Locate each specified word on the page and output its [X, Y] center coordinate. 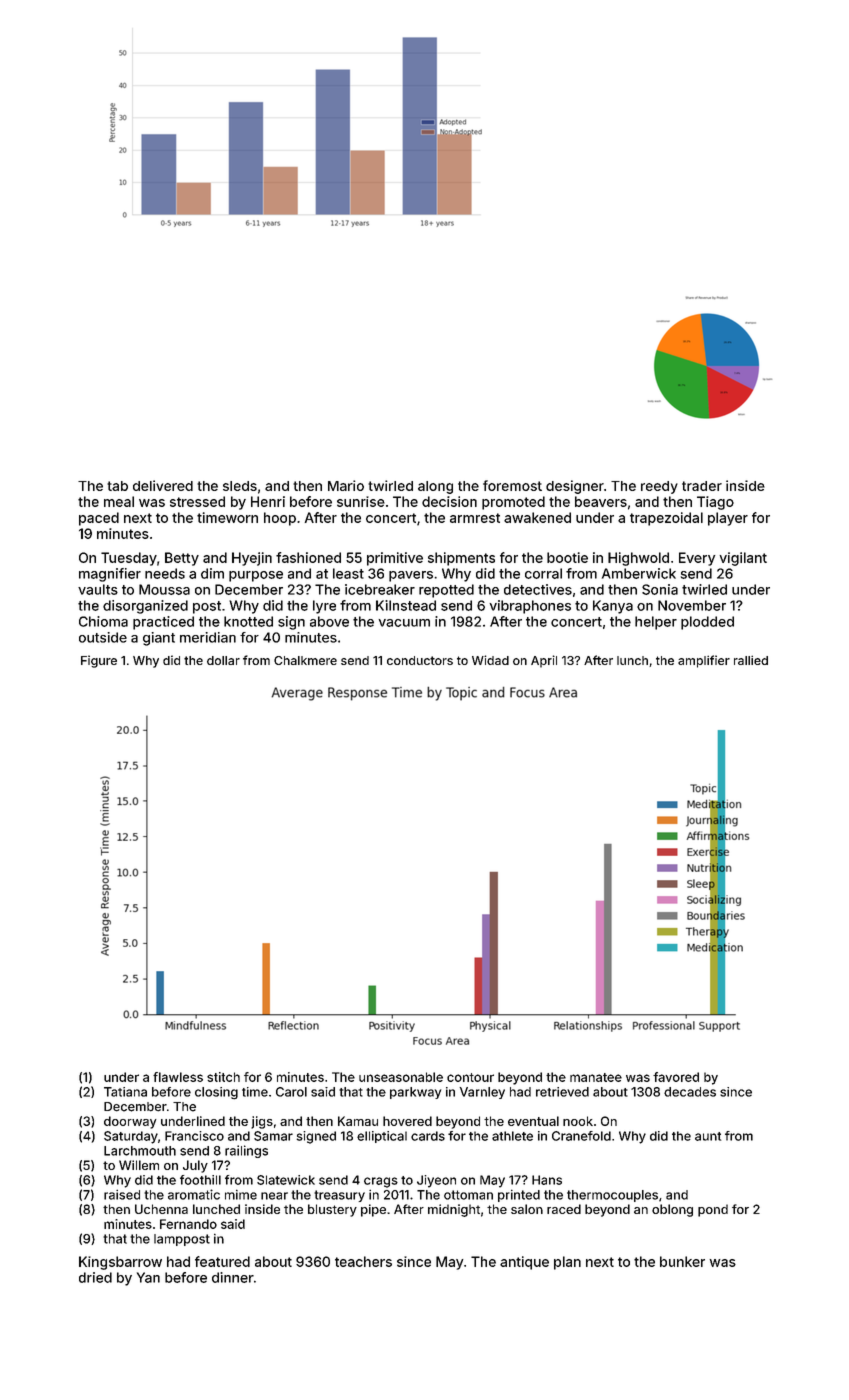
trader [702, 486]
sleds [240, 486]
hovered [407, 1121]
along [435, 487]
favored [676, 1077]
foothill [200, 1180]
